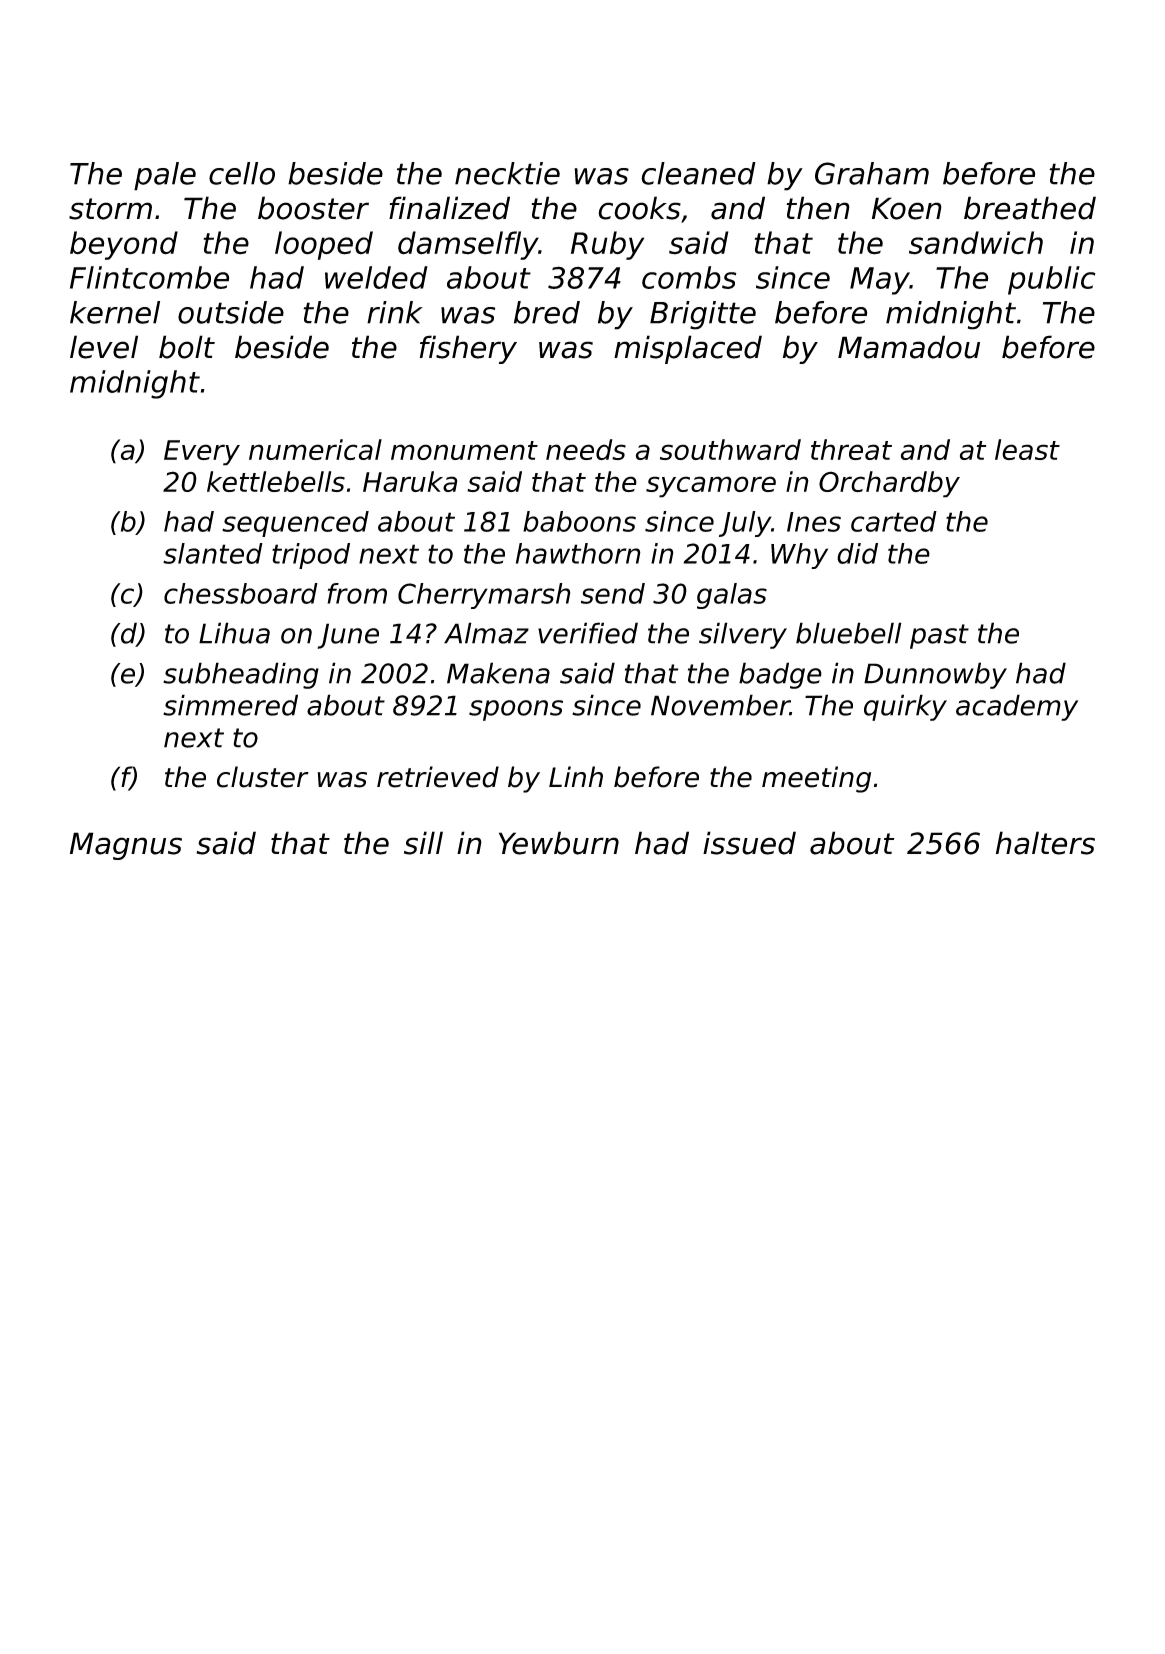 This screenshot has height=1654, width=1165. What do you see at coordinates (578, 553) in the screenshot?
I see `hawthorn` at bounding box center [578, 553].
